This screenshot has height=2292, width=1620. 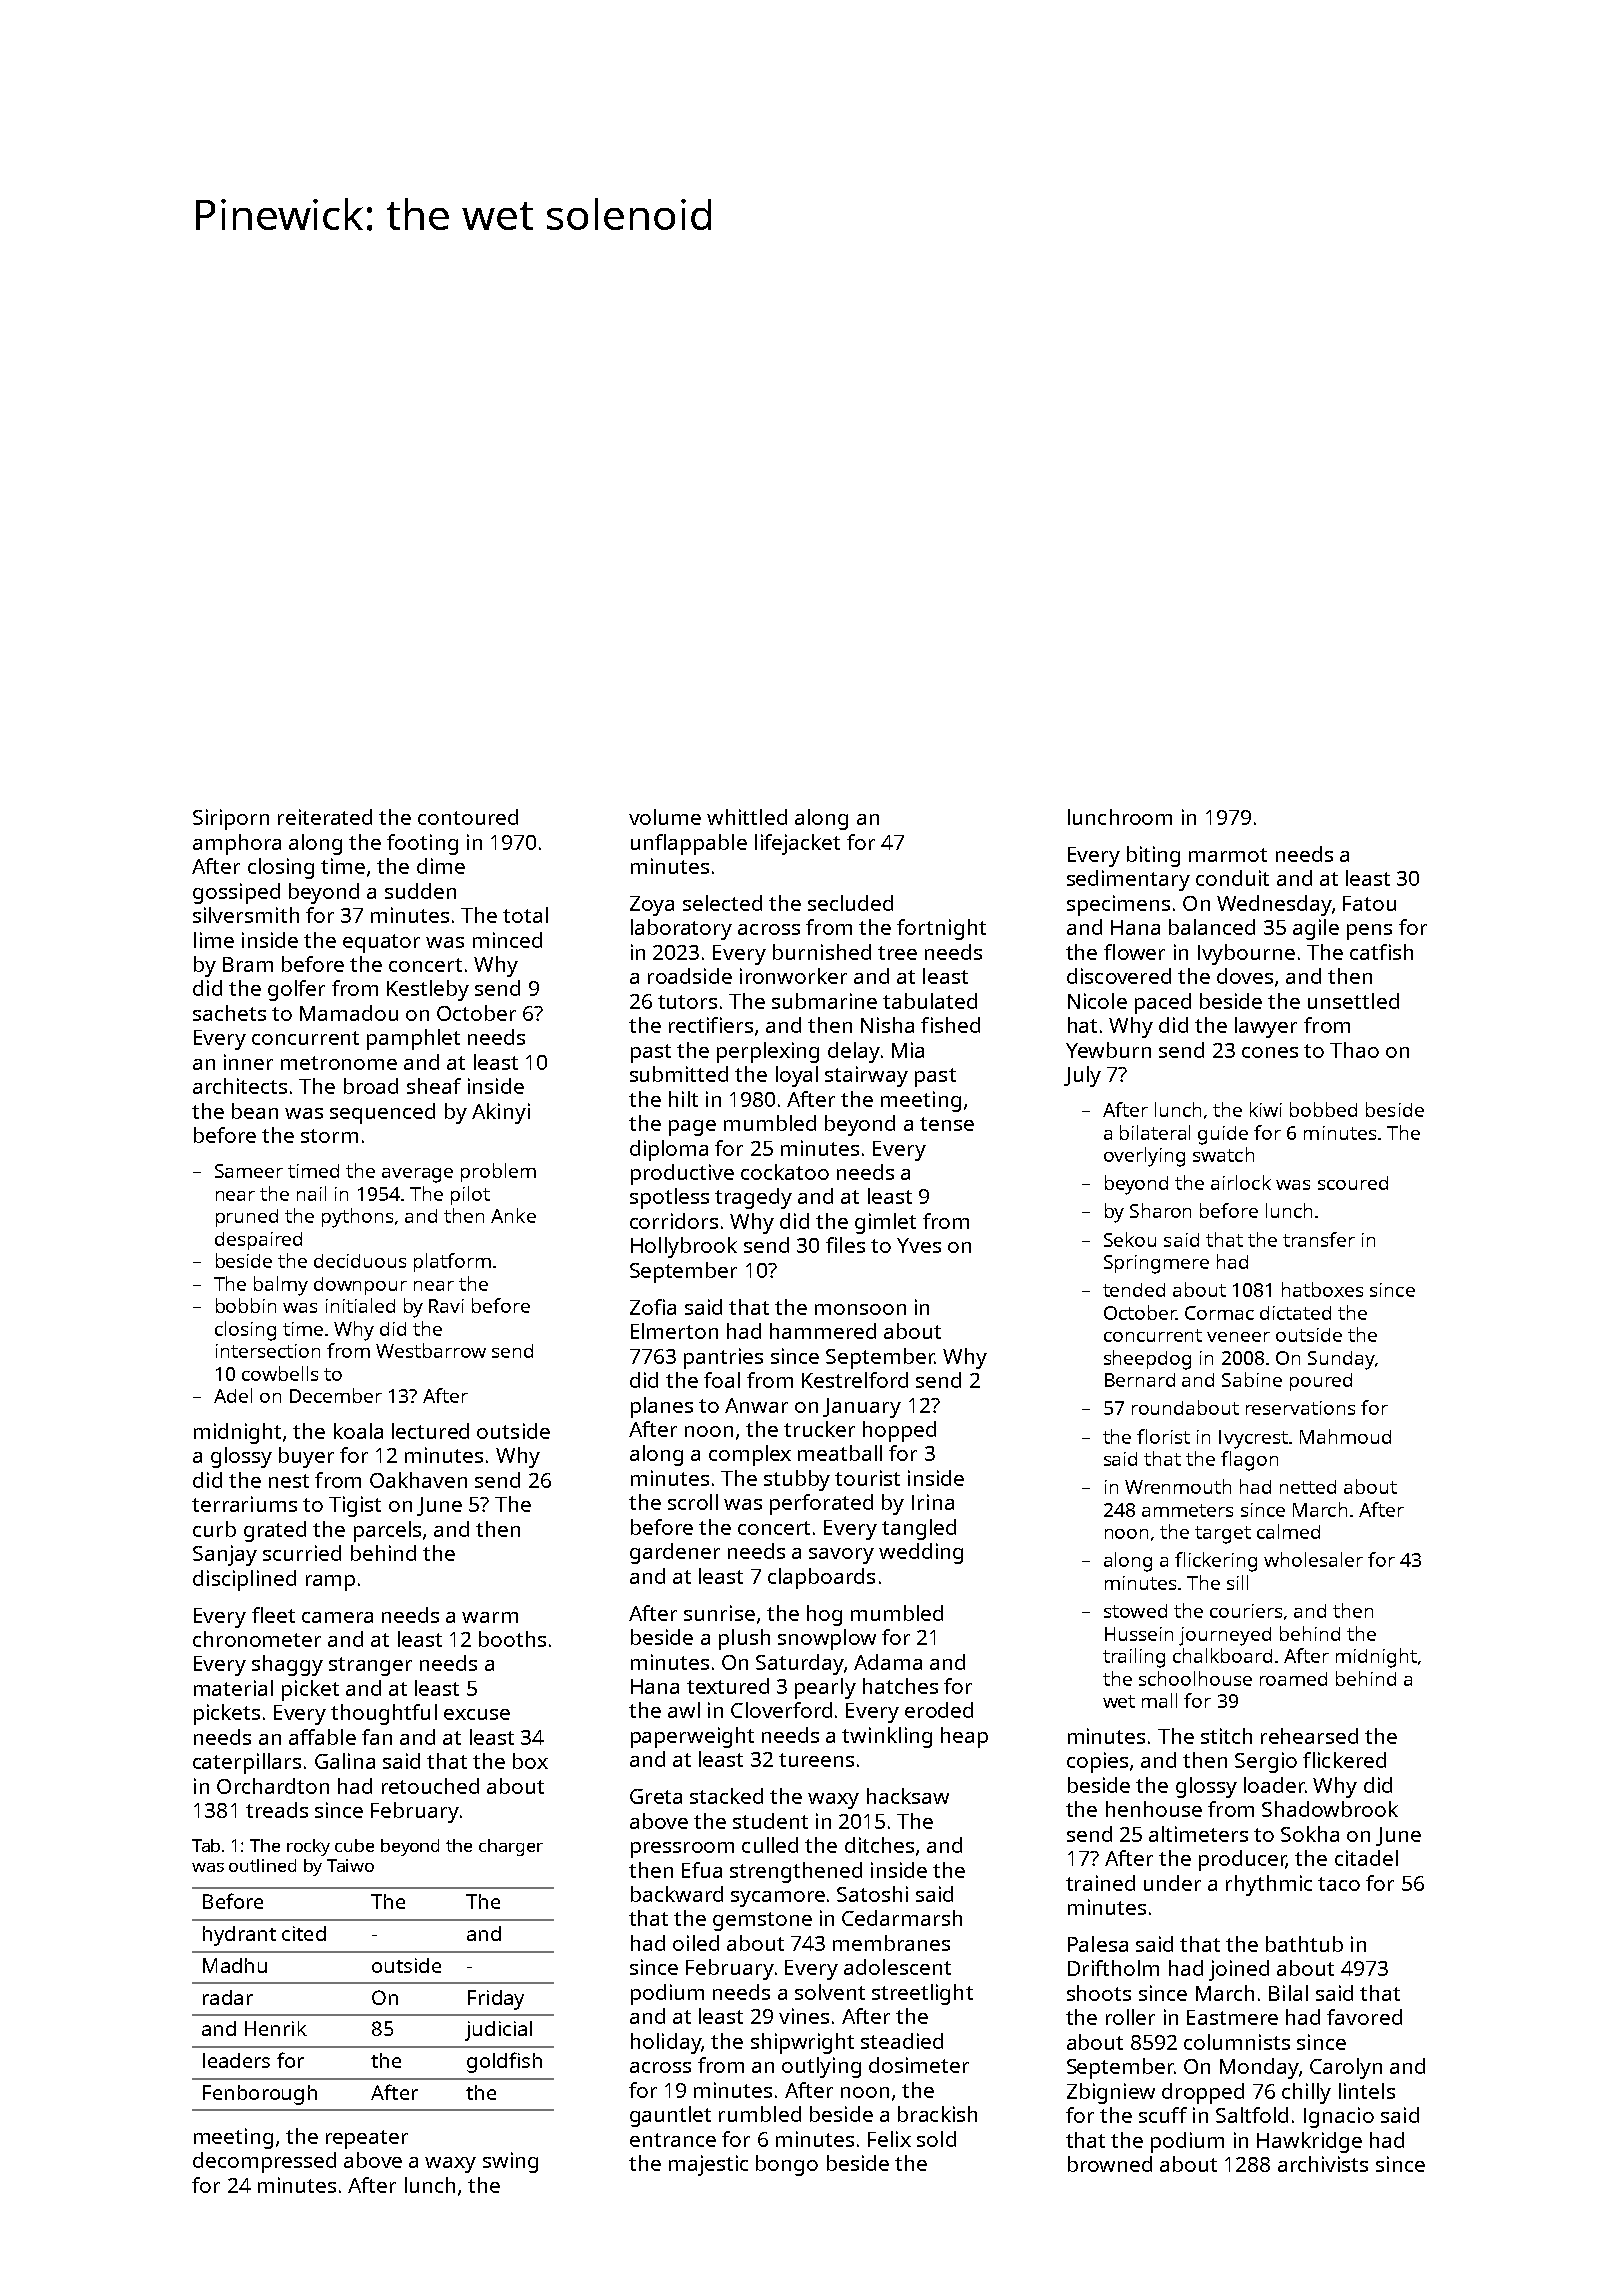 I want to click on whittled, so click(x=747, y=817).
